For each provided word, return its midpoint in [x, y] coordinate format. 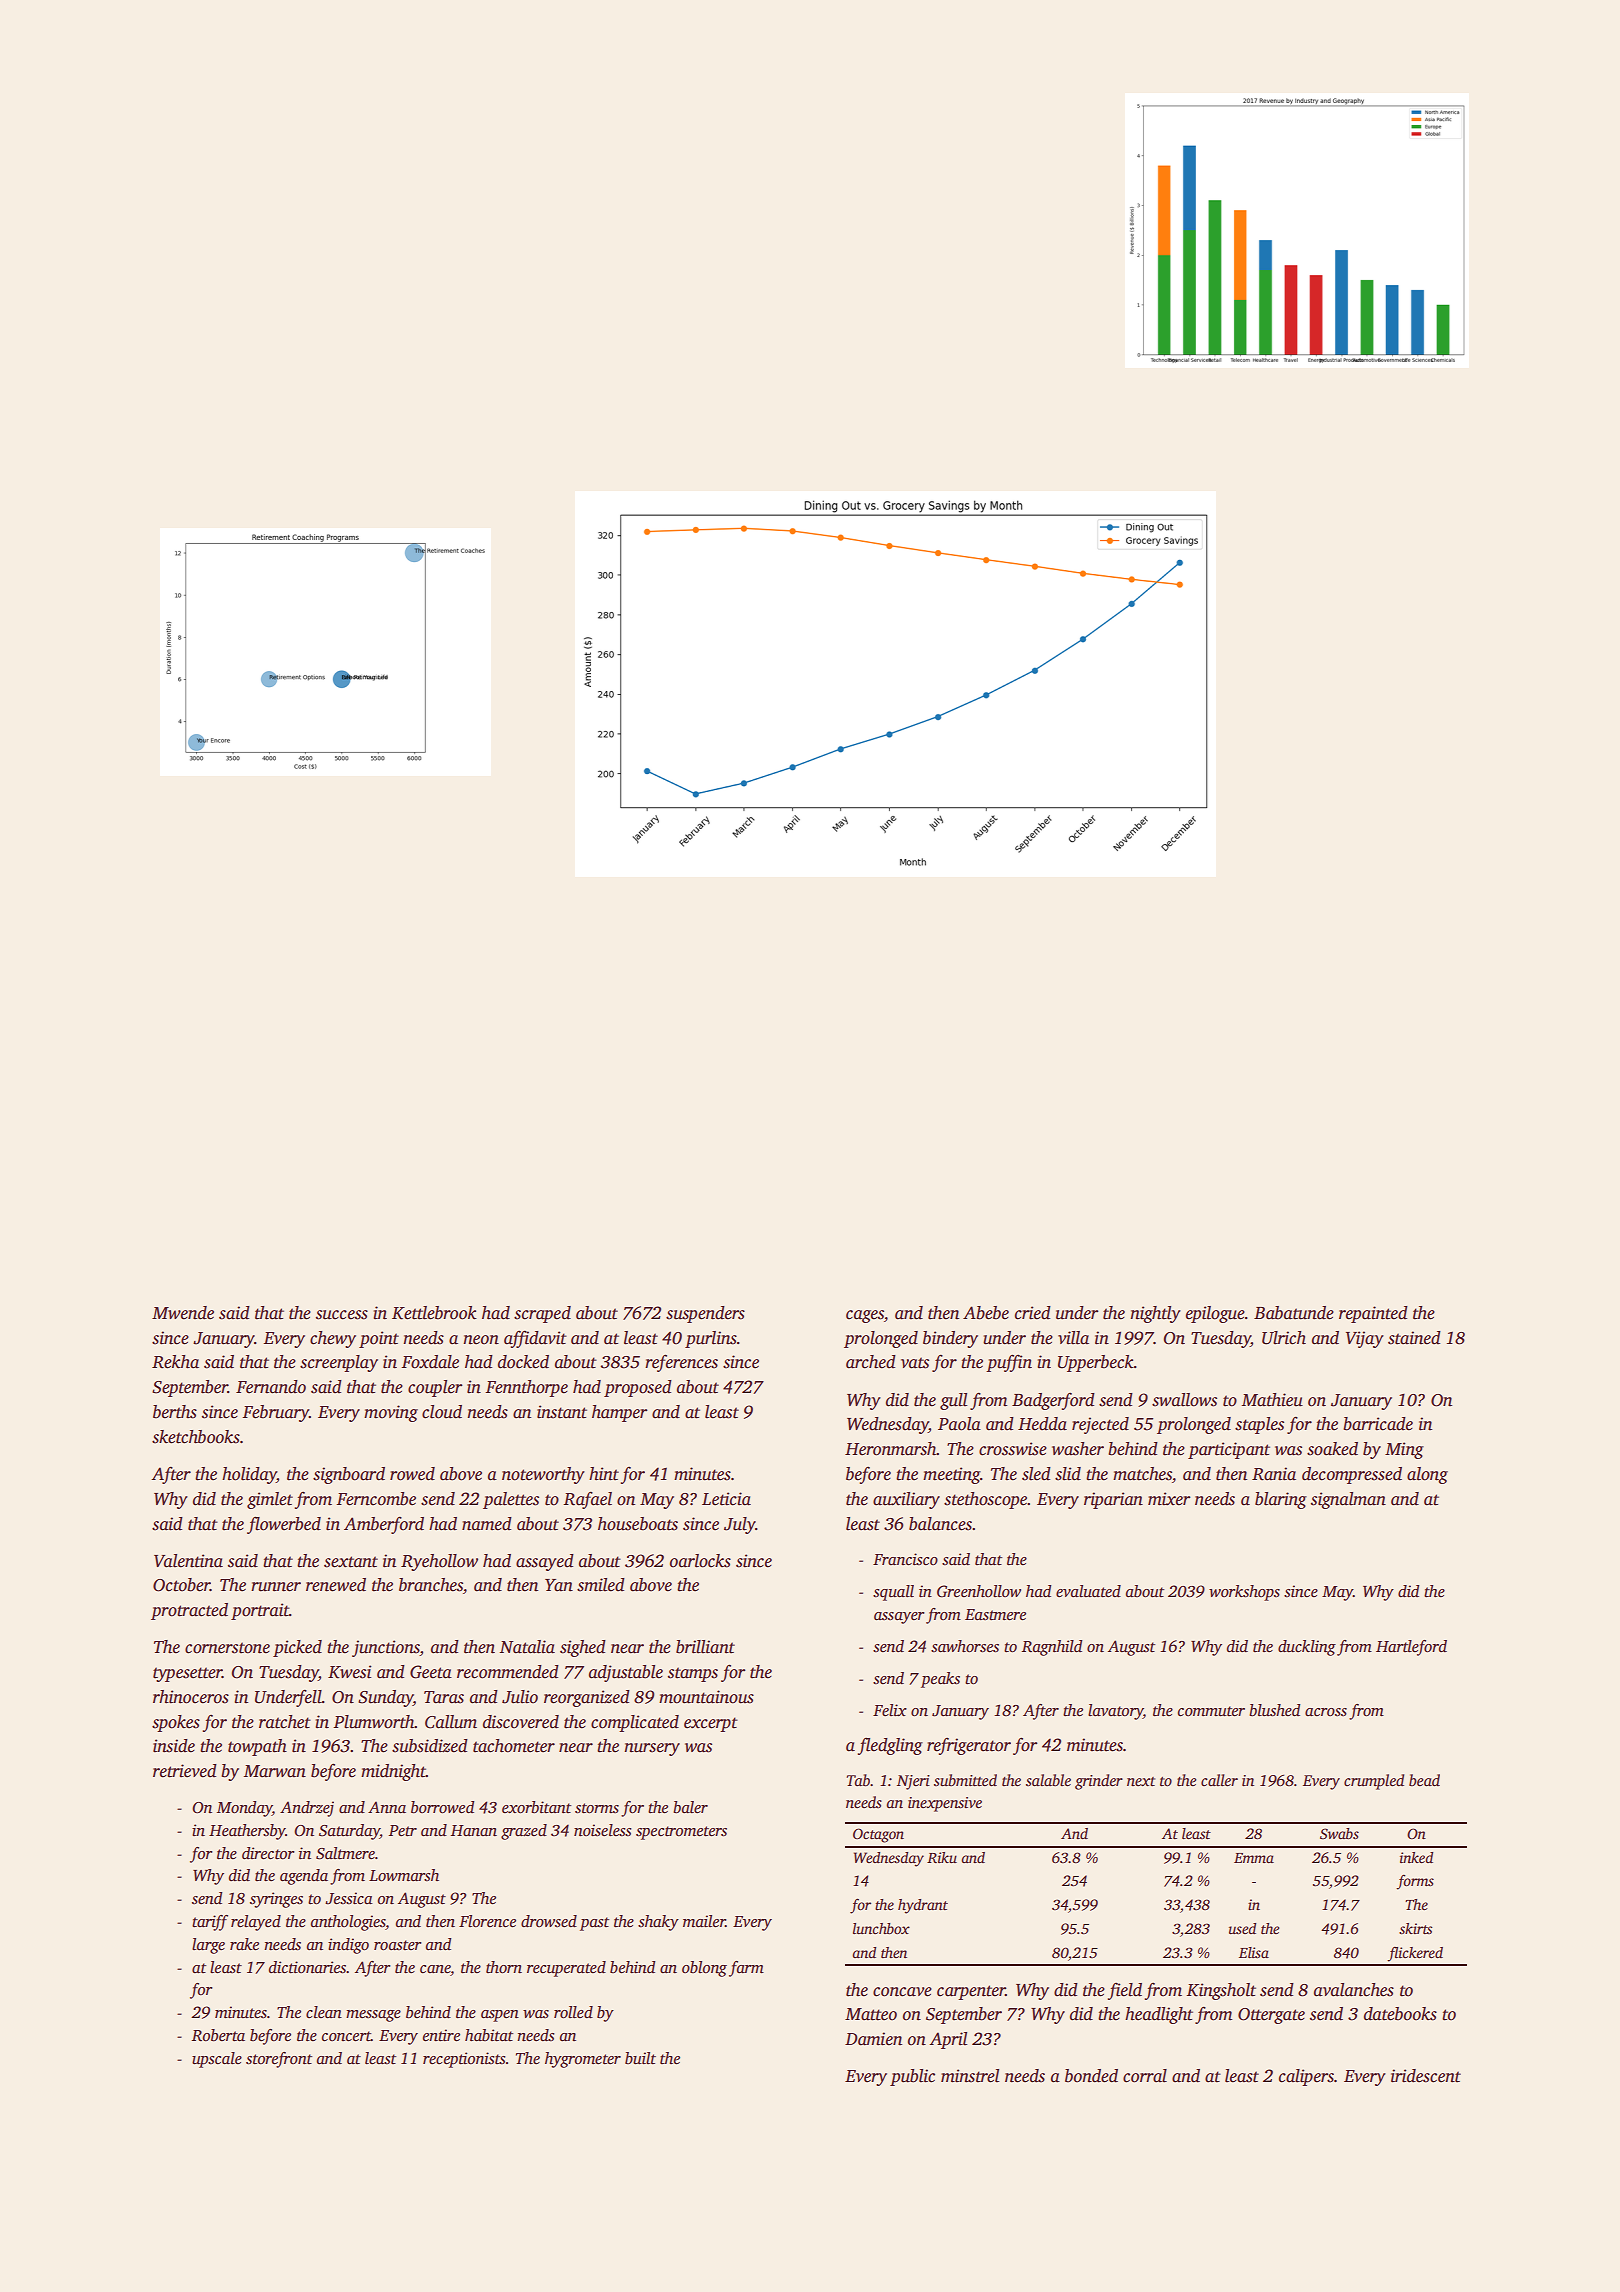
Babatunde [1294, 1313]
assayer [899, 1618]
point [379, 1339]
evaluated [1088, 1591]
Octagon [878, 1835]
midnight [393, 1772]
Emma [1254, 1858]
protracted [189, 1611]
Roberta [218, 2035]
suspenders [705, 1314]
